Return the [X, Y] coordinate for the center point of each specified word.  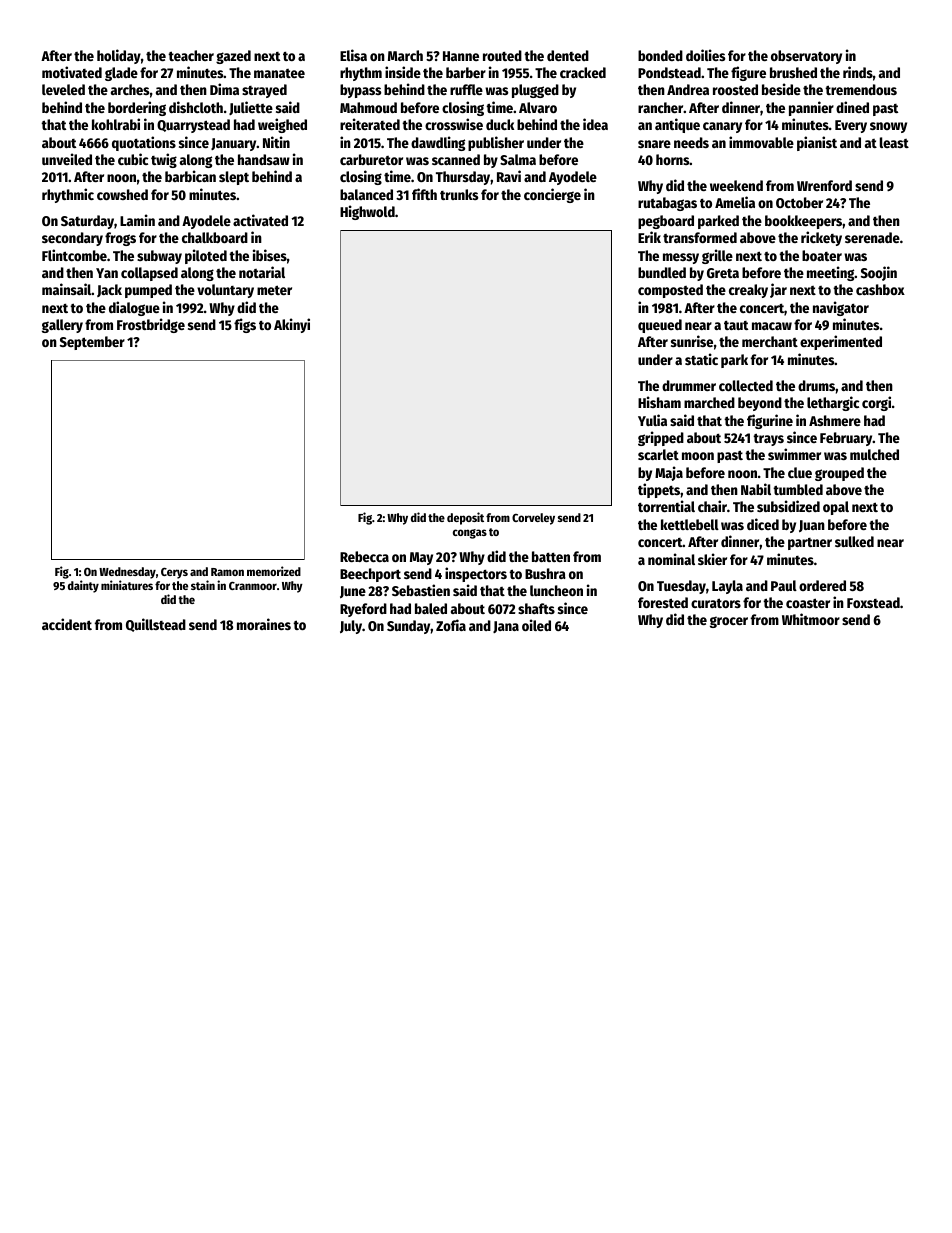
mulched [874, 454]
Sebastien [421, 590]
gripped [661, 438]
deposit [465, 518]
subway [159, 257]
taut [736, 325]
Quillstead [156, 625]
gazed [233, 57]
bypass [360, 91]
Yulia [652, 420]
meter [274, 290]
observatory [806, 57]
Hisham [659, 402]
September [92, 343]
